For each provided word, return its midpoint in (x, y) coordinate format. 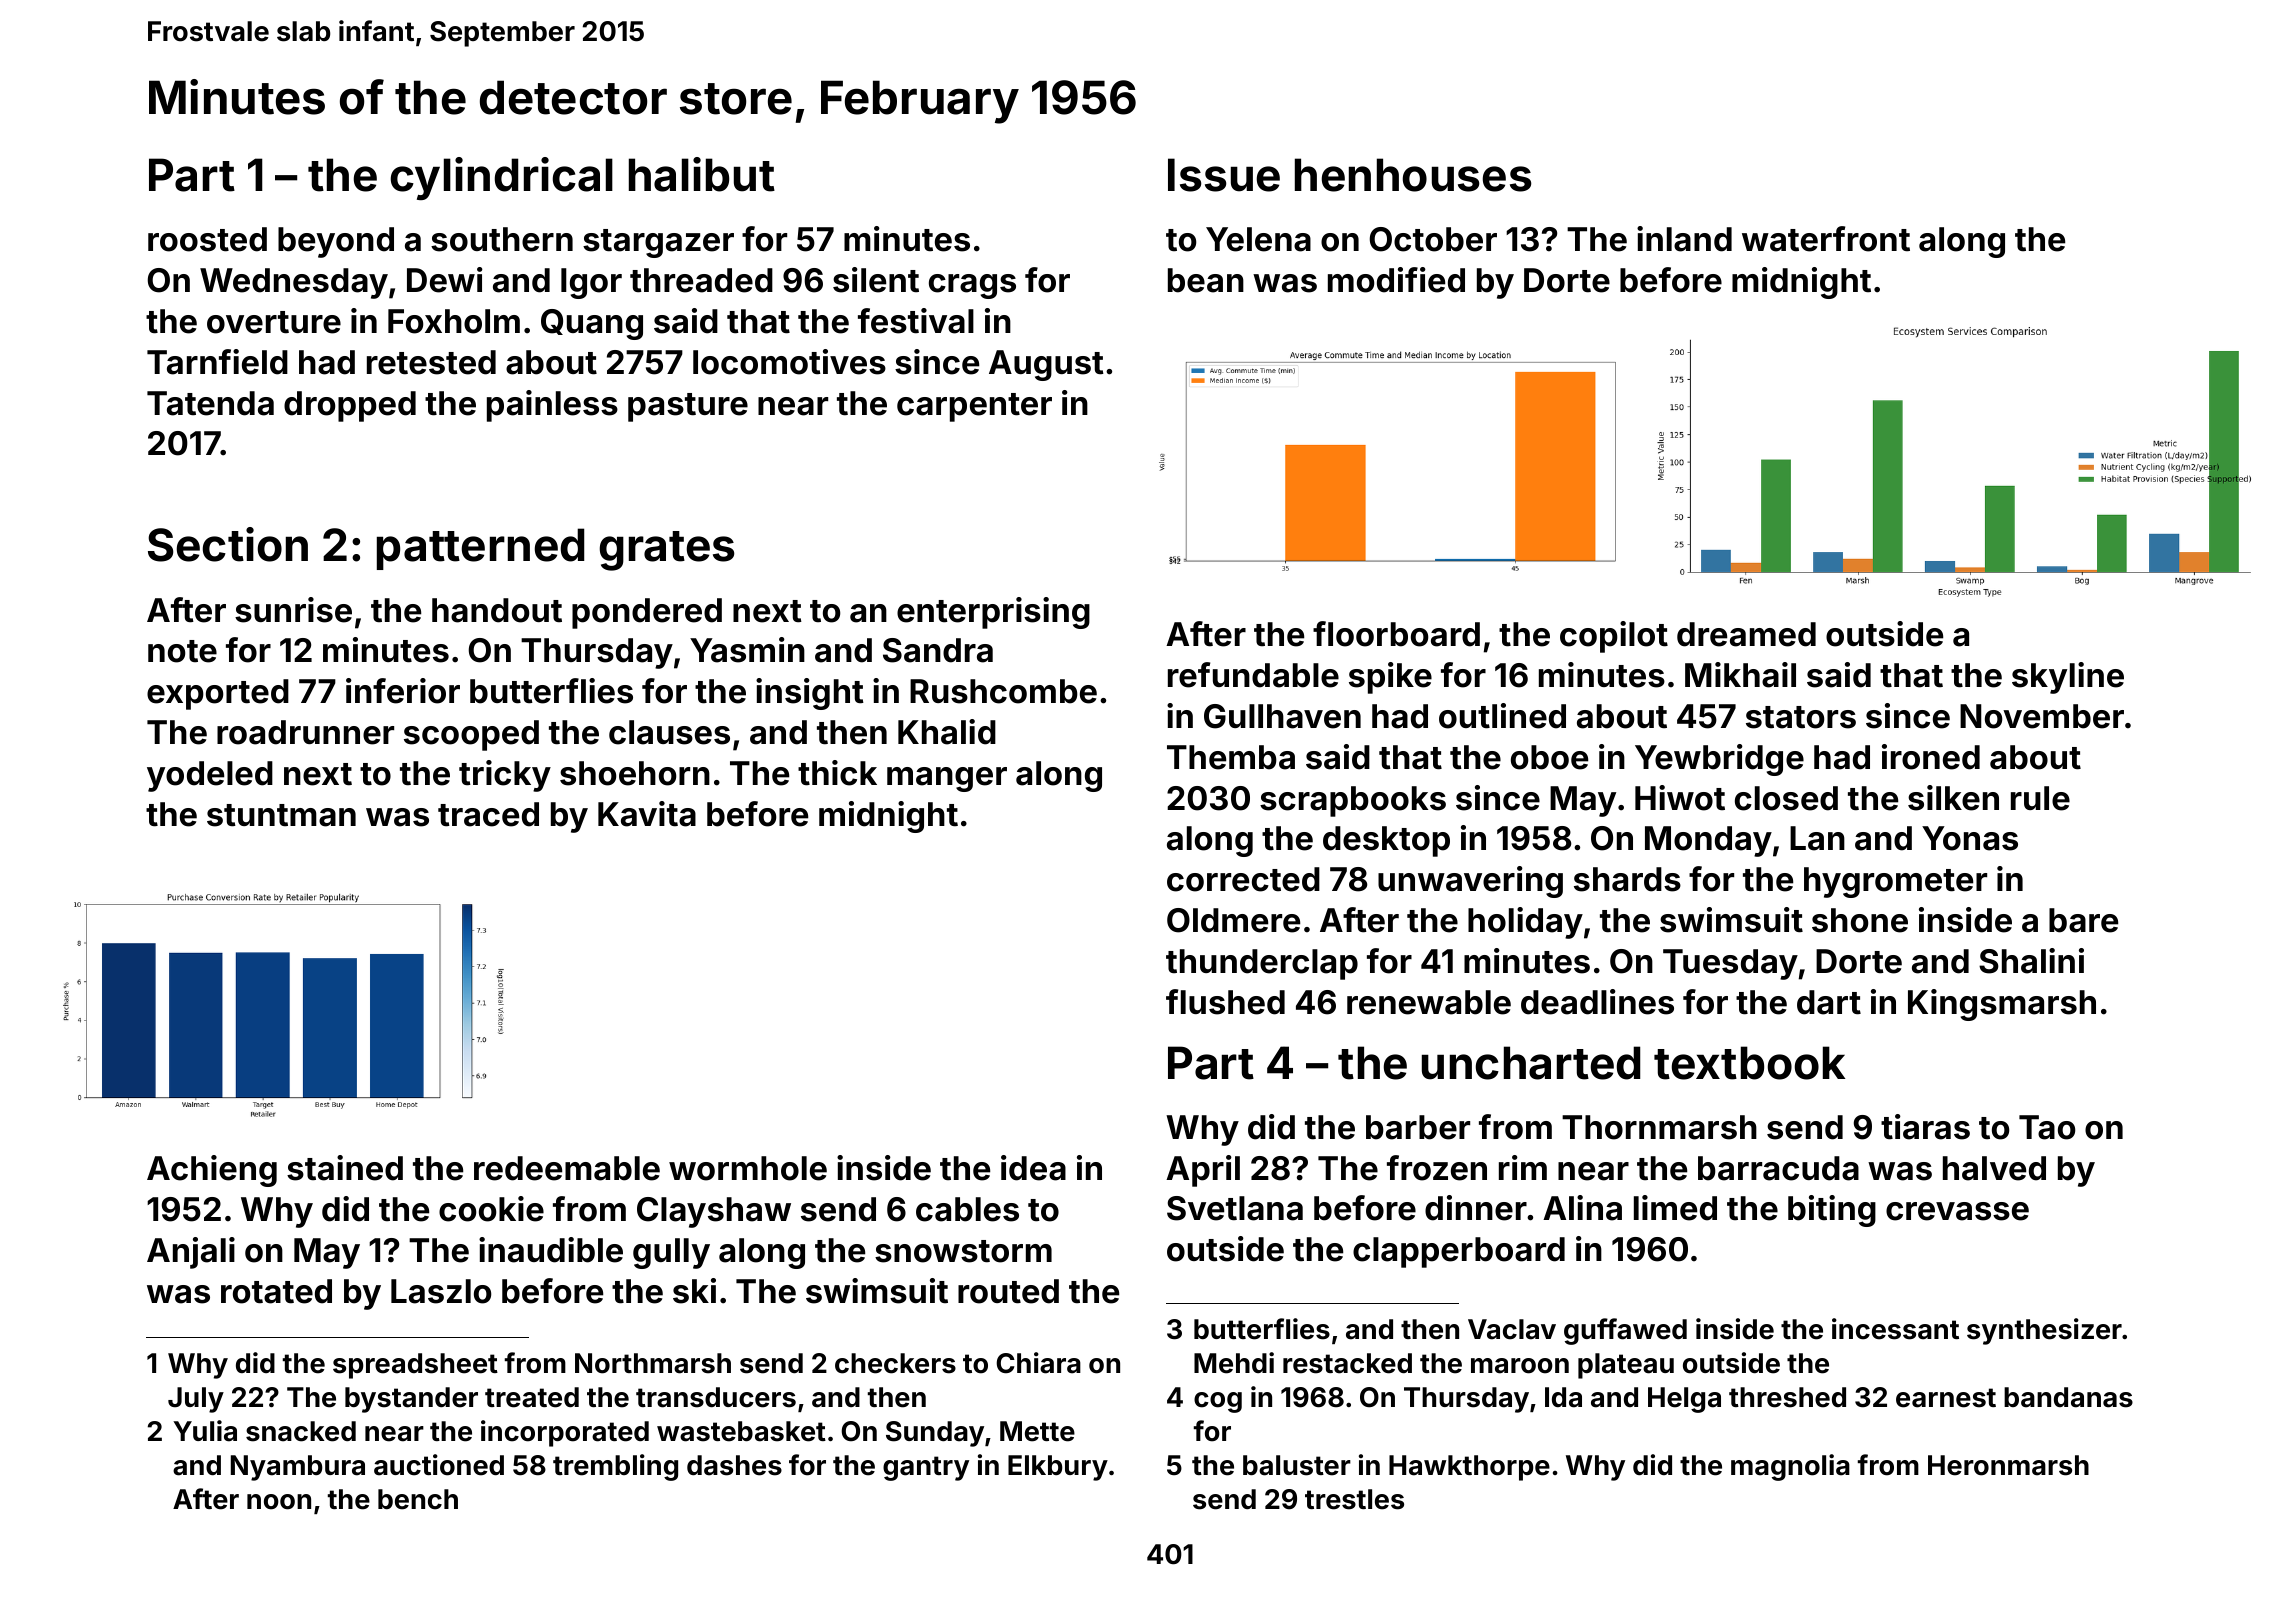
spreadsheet (415, 1366)
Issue (1224, 175)
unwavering (1470, 882)
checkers (895, 1363)
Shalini (2031, 961)
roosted (207, 239)
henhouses (1413, 175)
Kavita (647, 814)
